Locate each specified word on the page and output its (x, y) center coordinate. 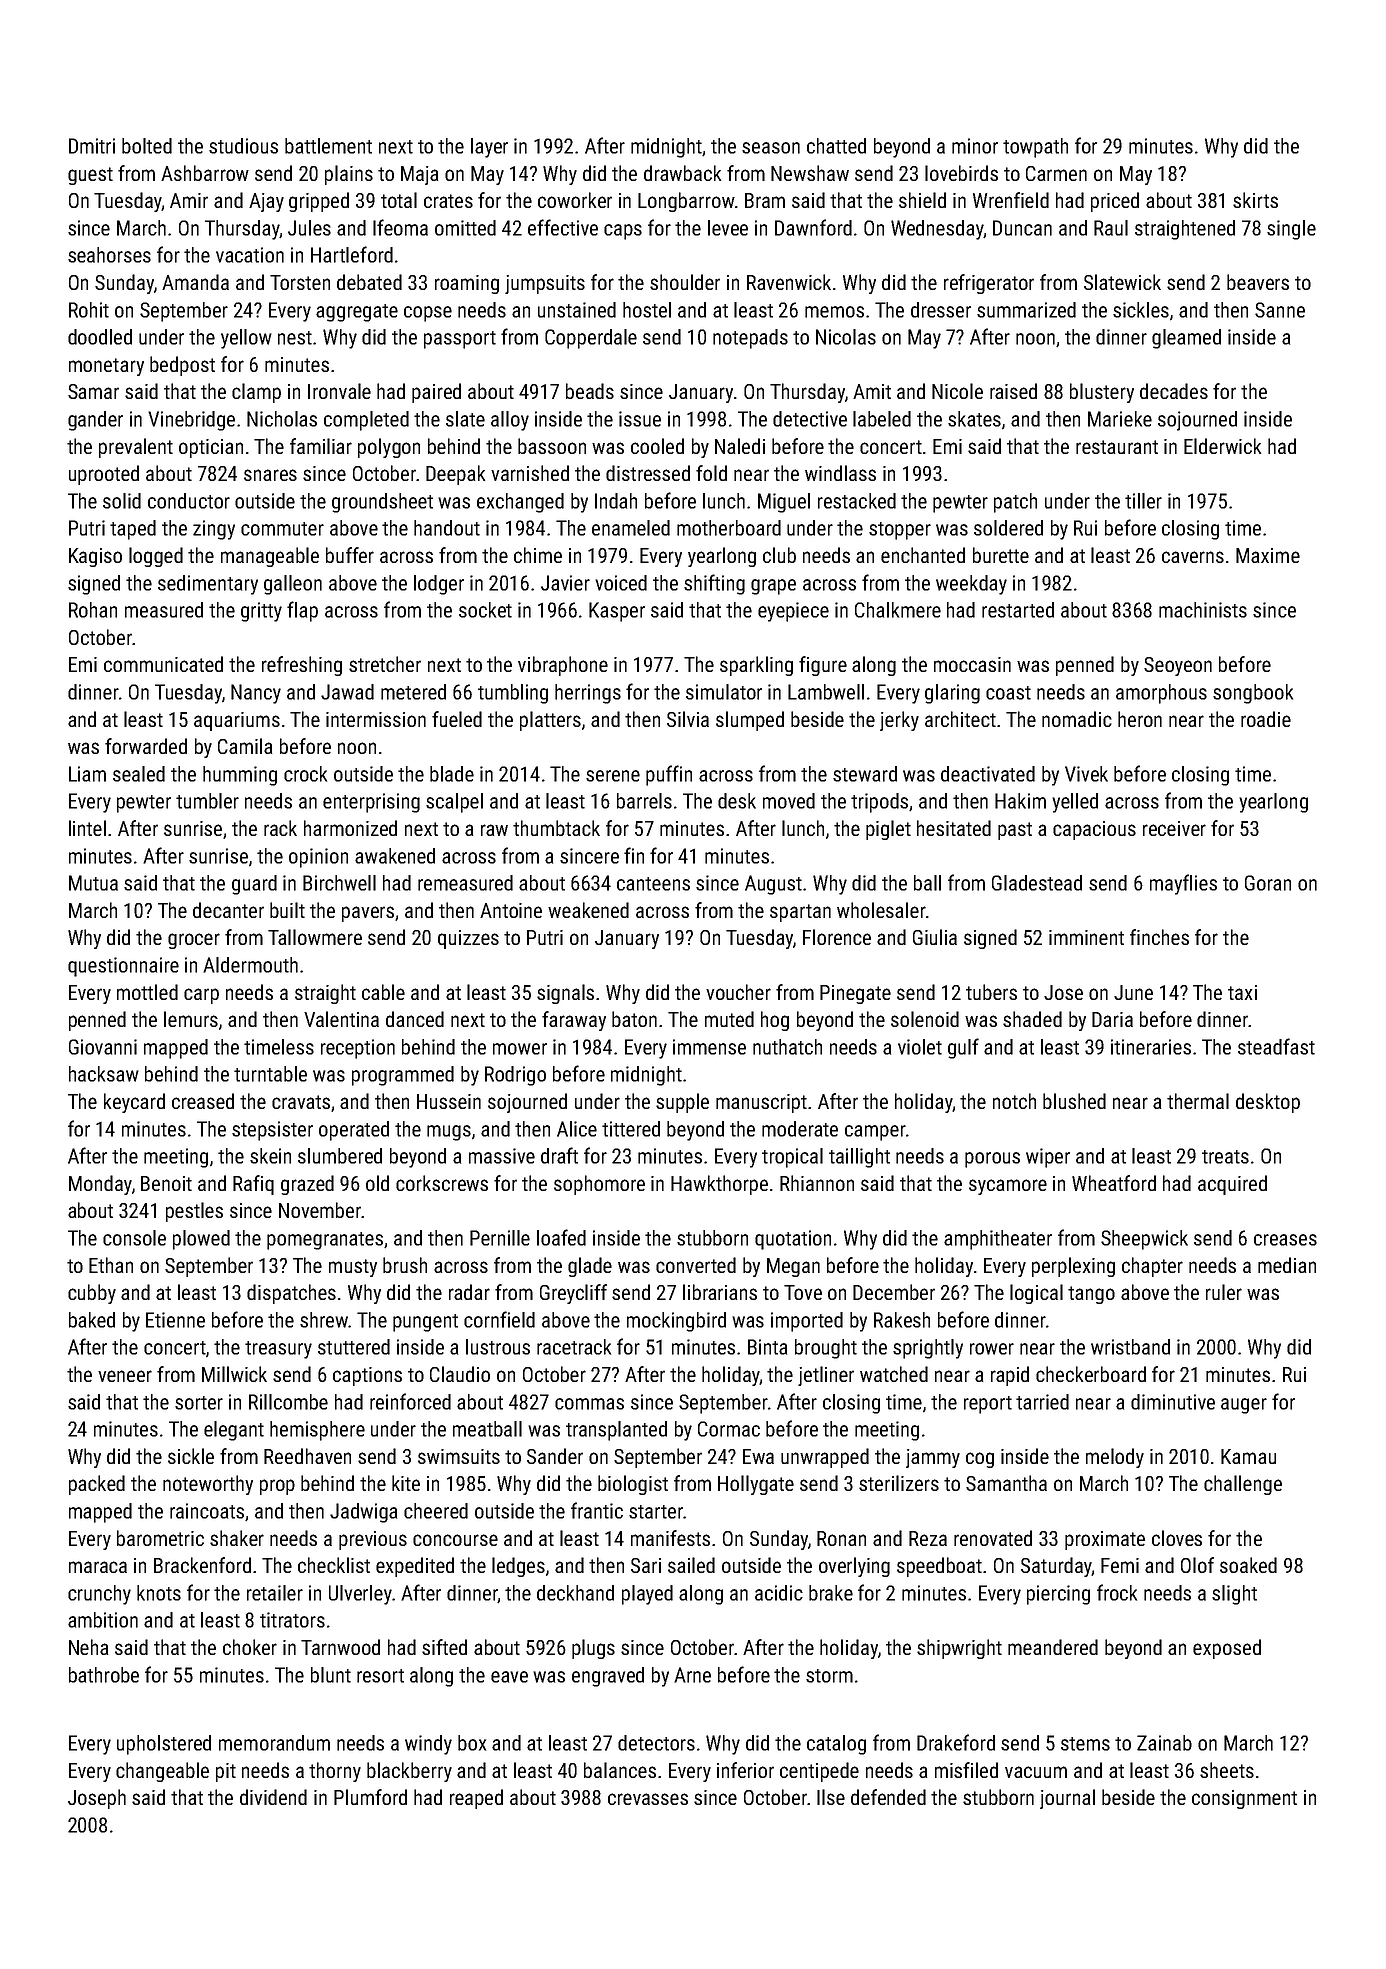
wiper (1048, 1158)
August (773, 885)
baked (92, 1320)
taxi (1242, 992)
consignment (1244, 1799)
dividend (273, 1797)
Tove (803, 1292)
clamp (256, 393)
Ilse (831, 1797)
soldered (1008, 528)
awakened (395, 856)
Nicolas (846, 337)
